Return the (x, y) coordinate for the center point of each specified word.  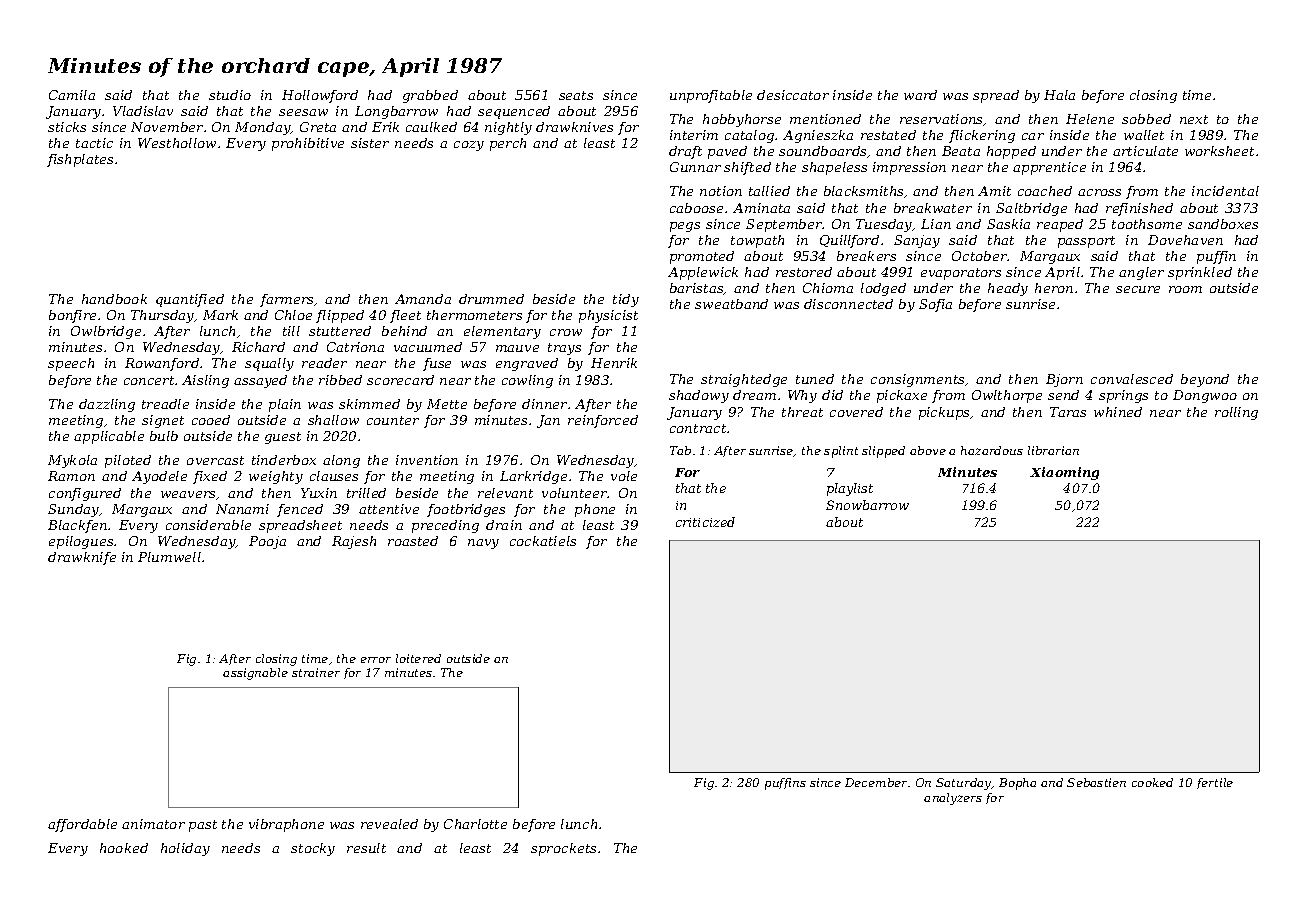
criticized (705, 522)
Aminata (761, 208)
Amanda (423, 299)
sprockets (563, 849)
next (1194, 119)
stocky (313, 849)
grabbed (430, 96)
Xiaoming (1064, 473)
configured (85, 494)
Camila (72, 95)
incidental (1225, 191)
